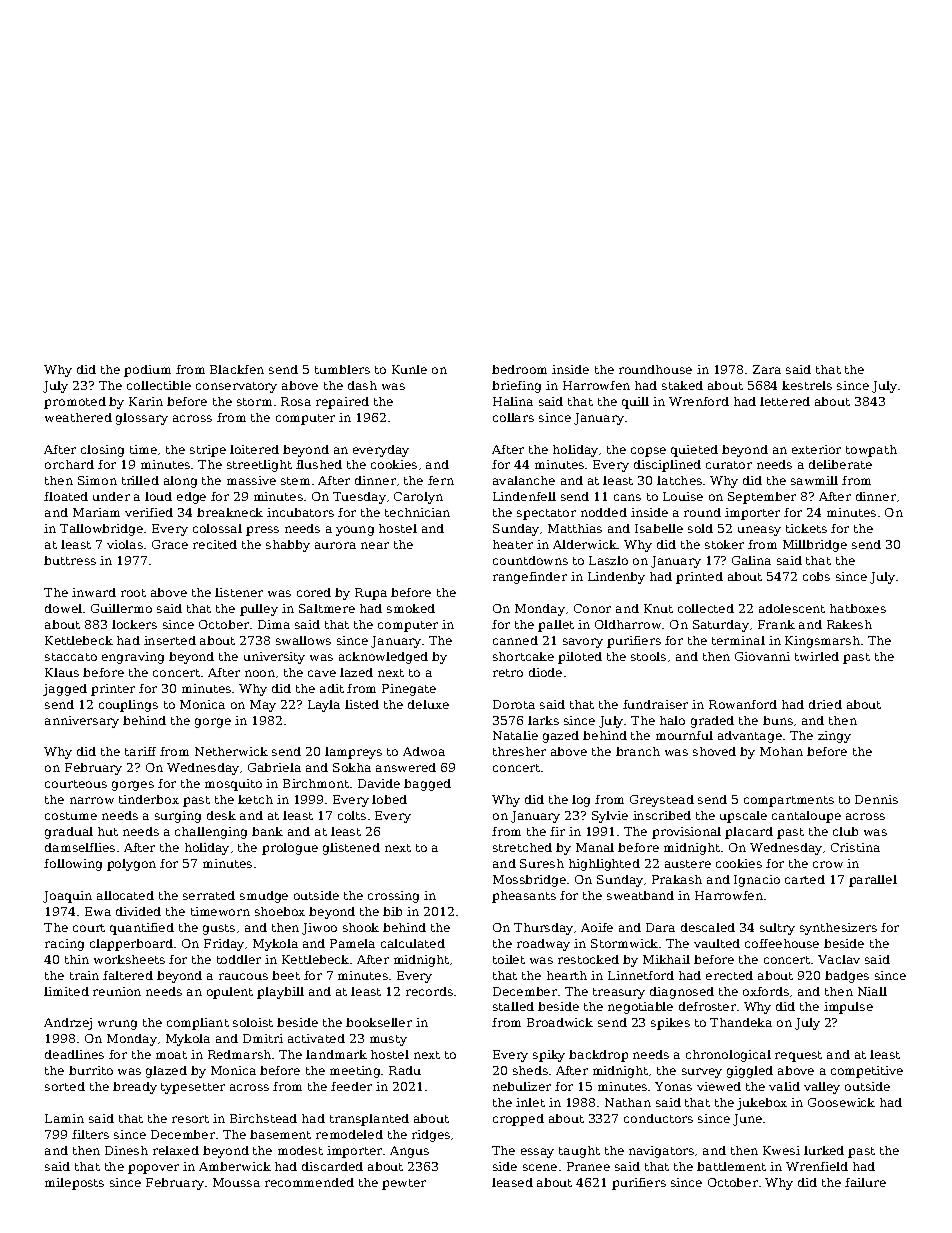 The image size is (952, 1233). What do you see at coordinates (71, 816) in the screenshot?
I see `costume` at bounding box center [71, 816].
